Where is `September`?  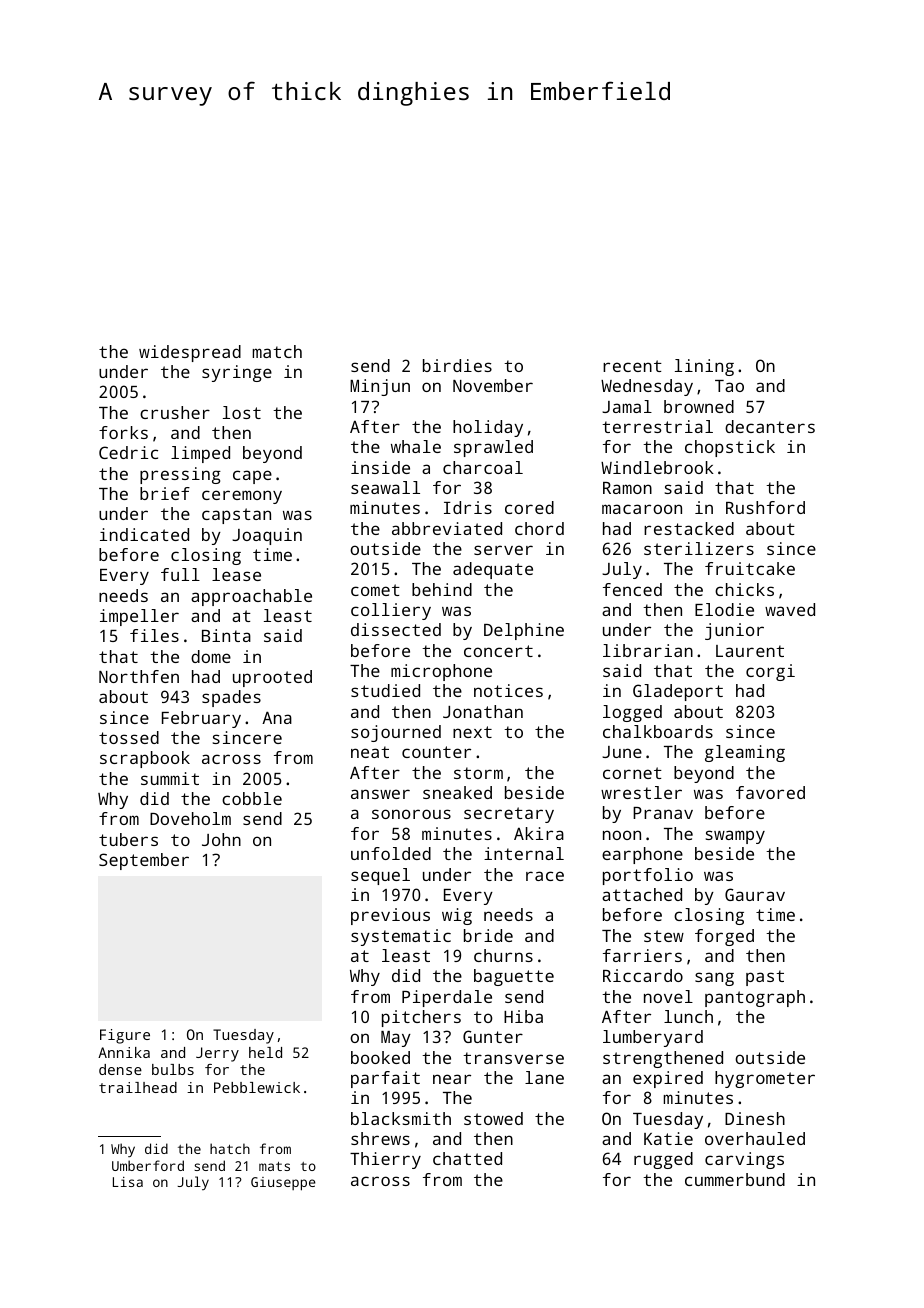
September is located at coordinates (144, 861).
